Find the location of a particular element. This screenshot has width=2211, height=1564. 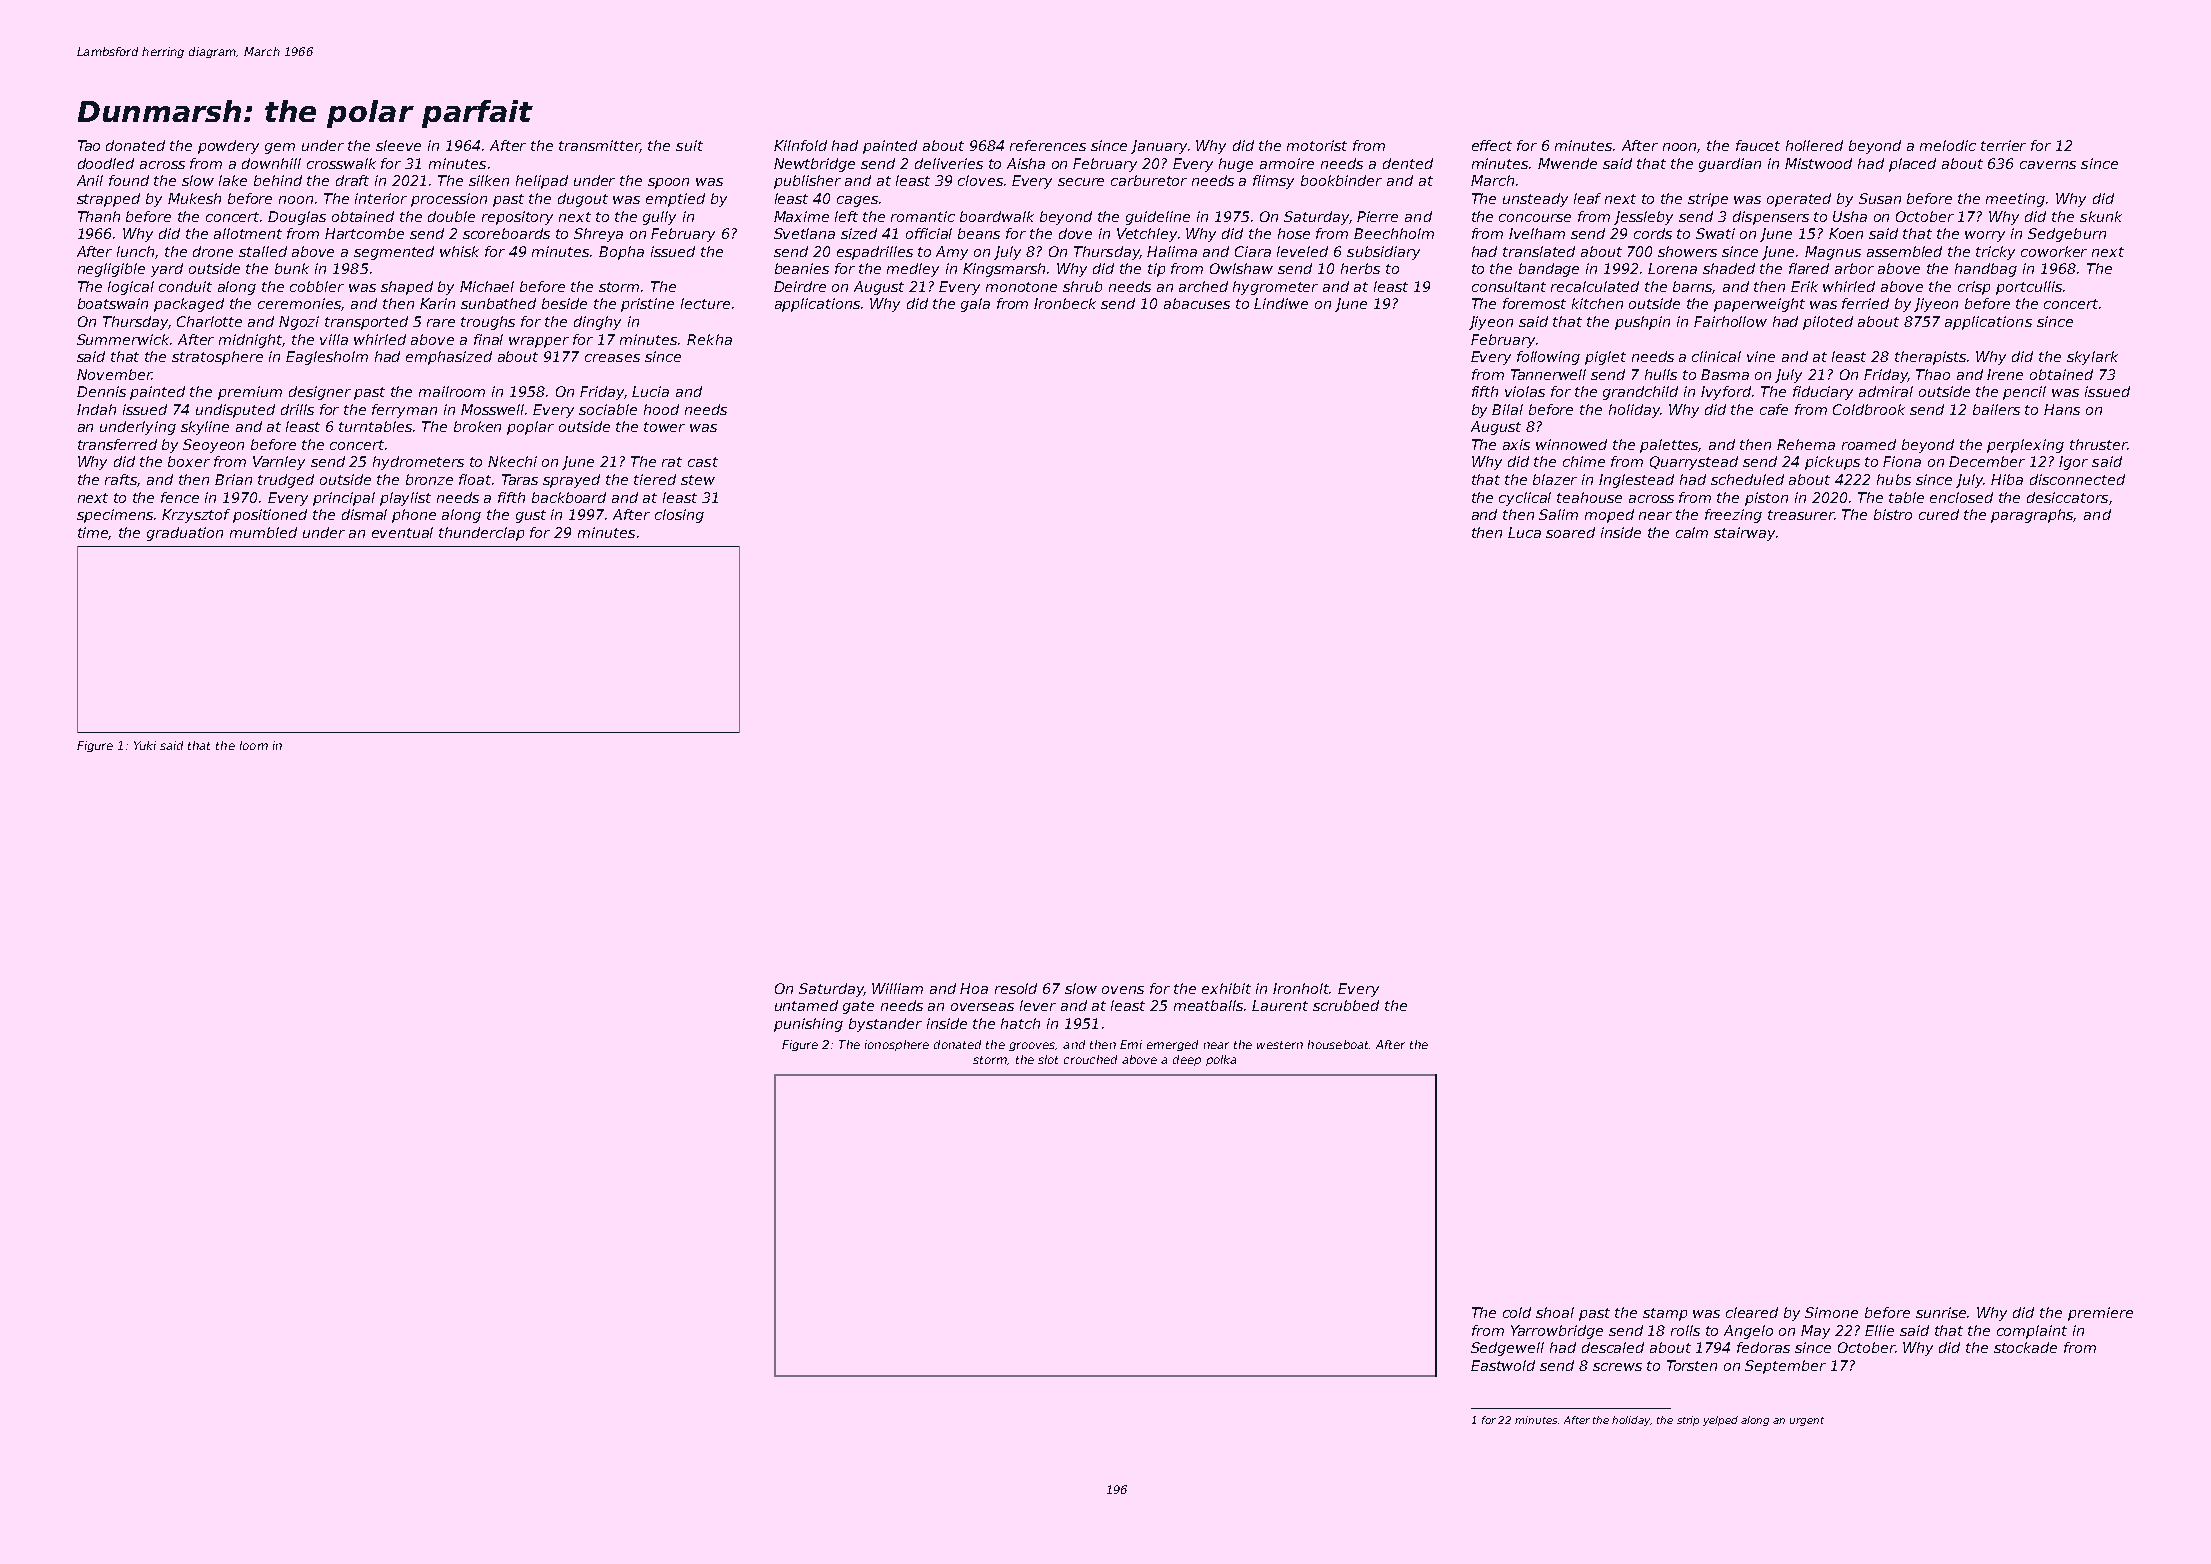

loom is located at coordinates (254, 745).
